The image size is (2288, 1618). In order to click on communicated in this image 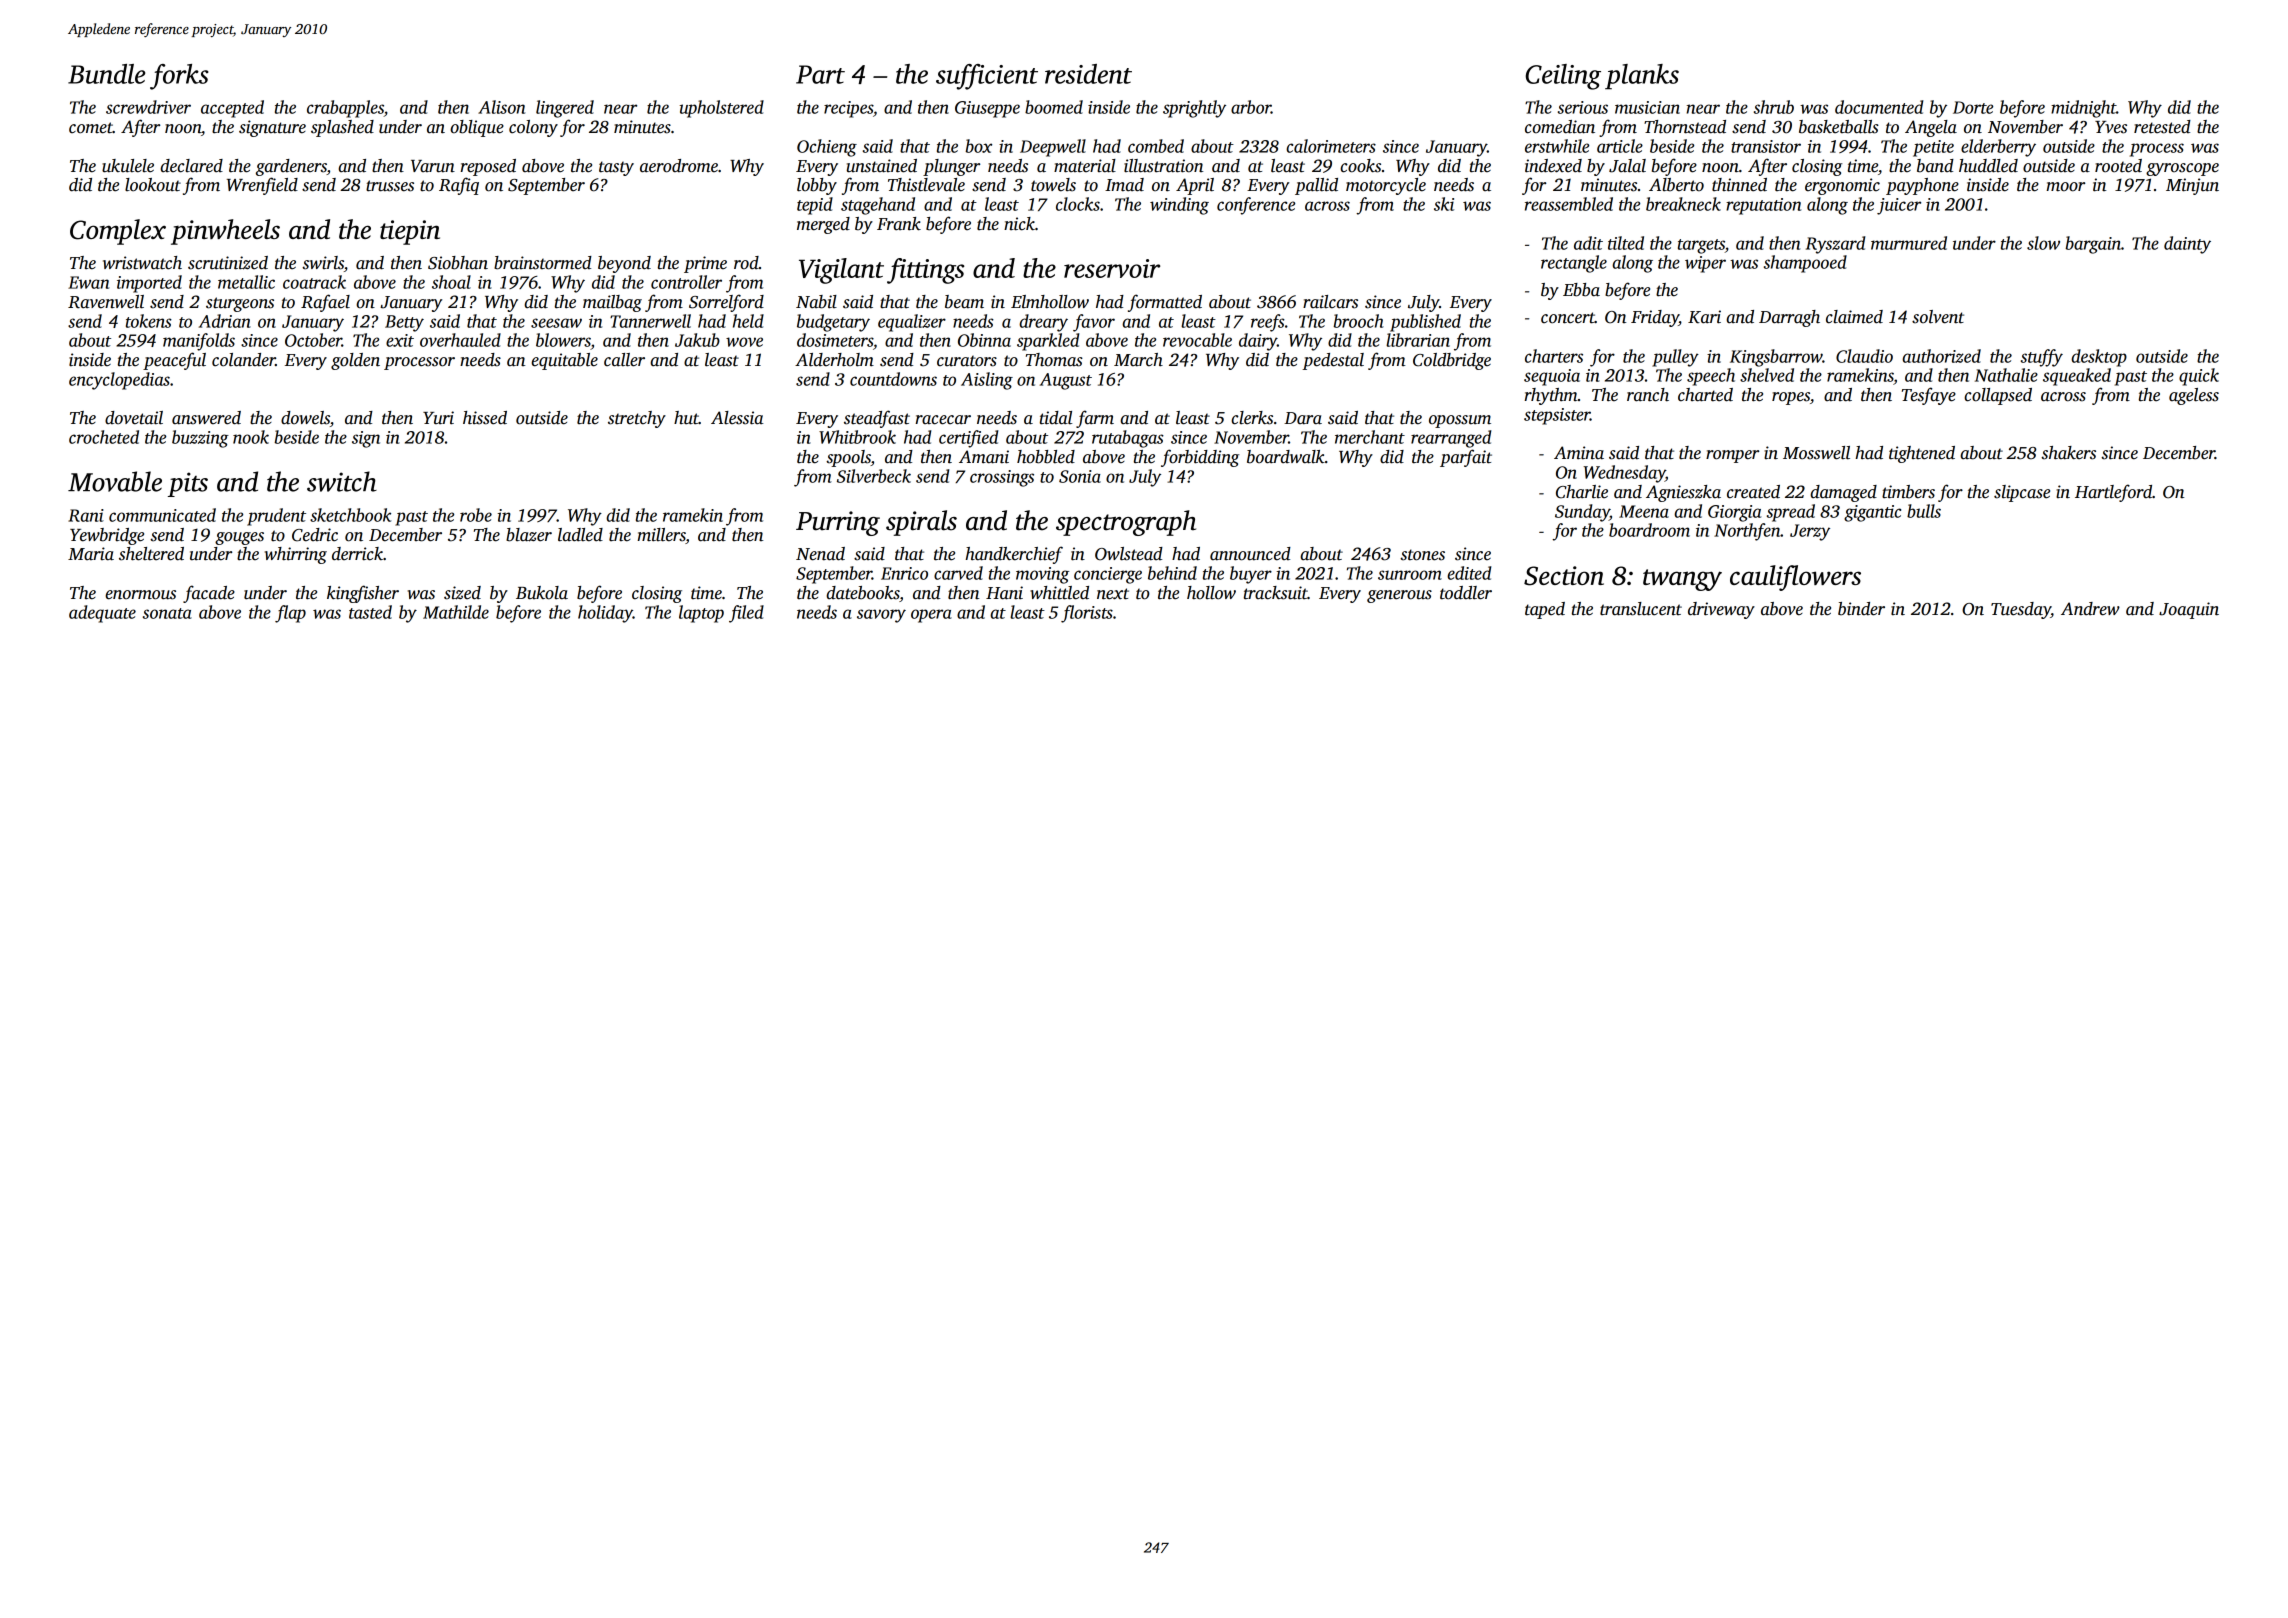, I will do `click(162, 515)`.
